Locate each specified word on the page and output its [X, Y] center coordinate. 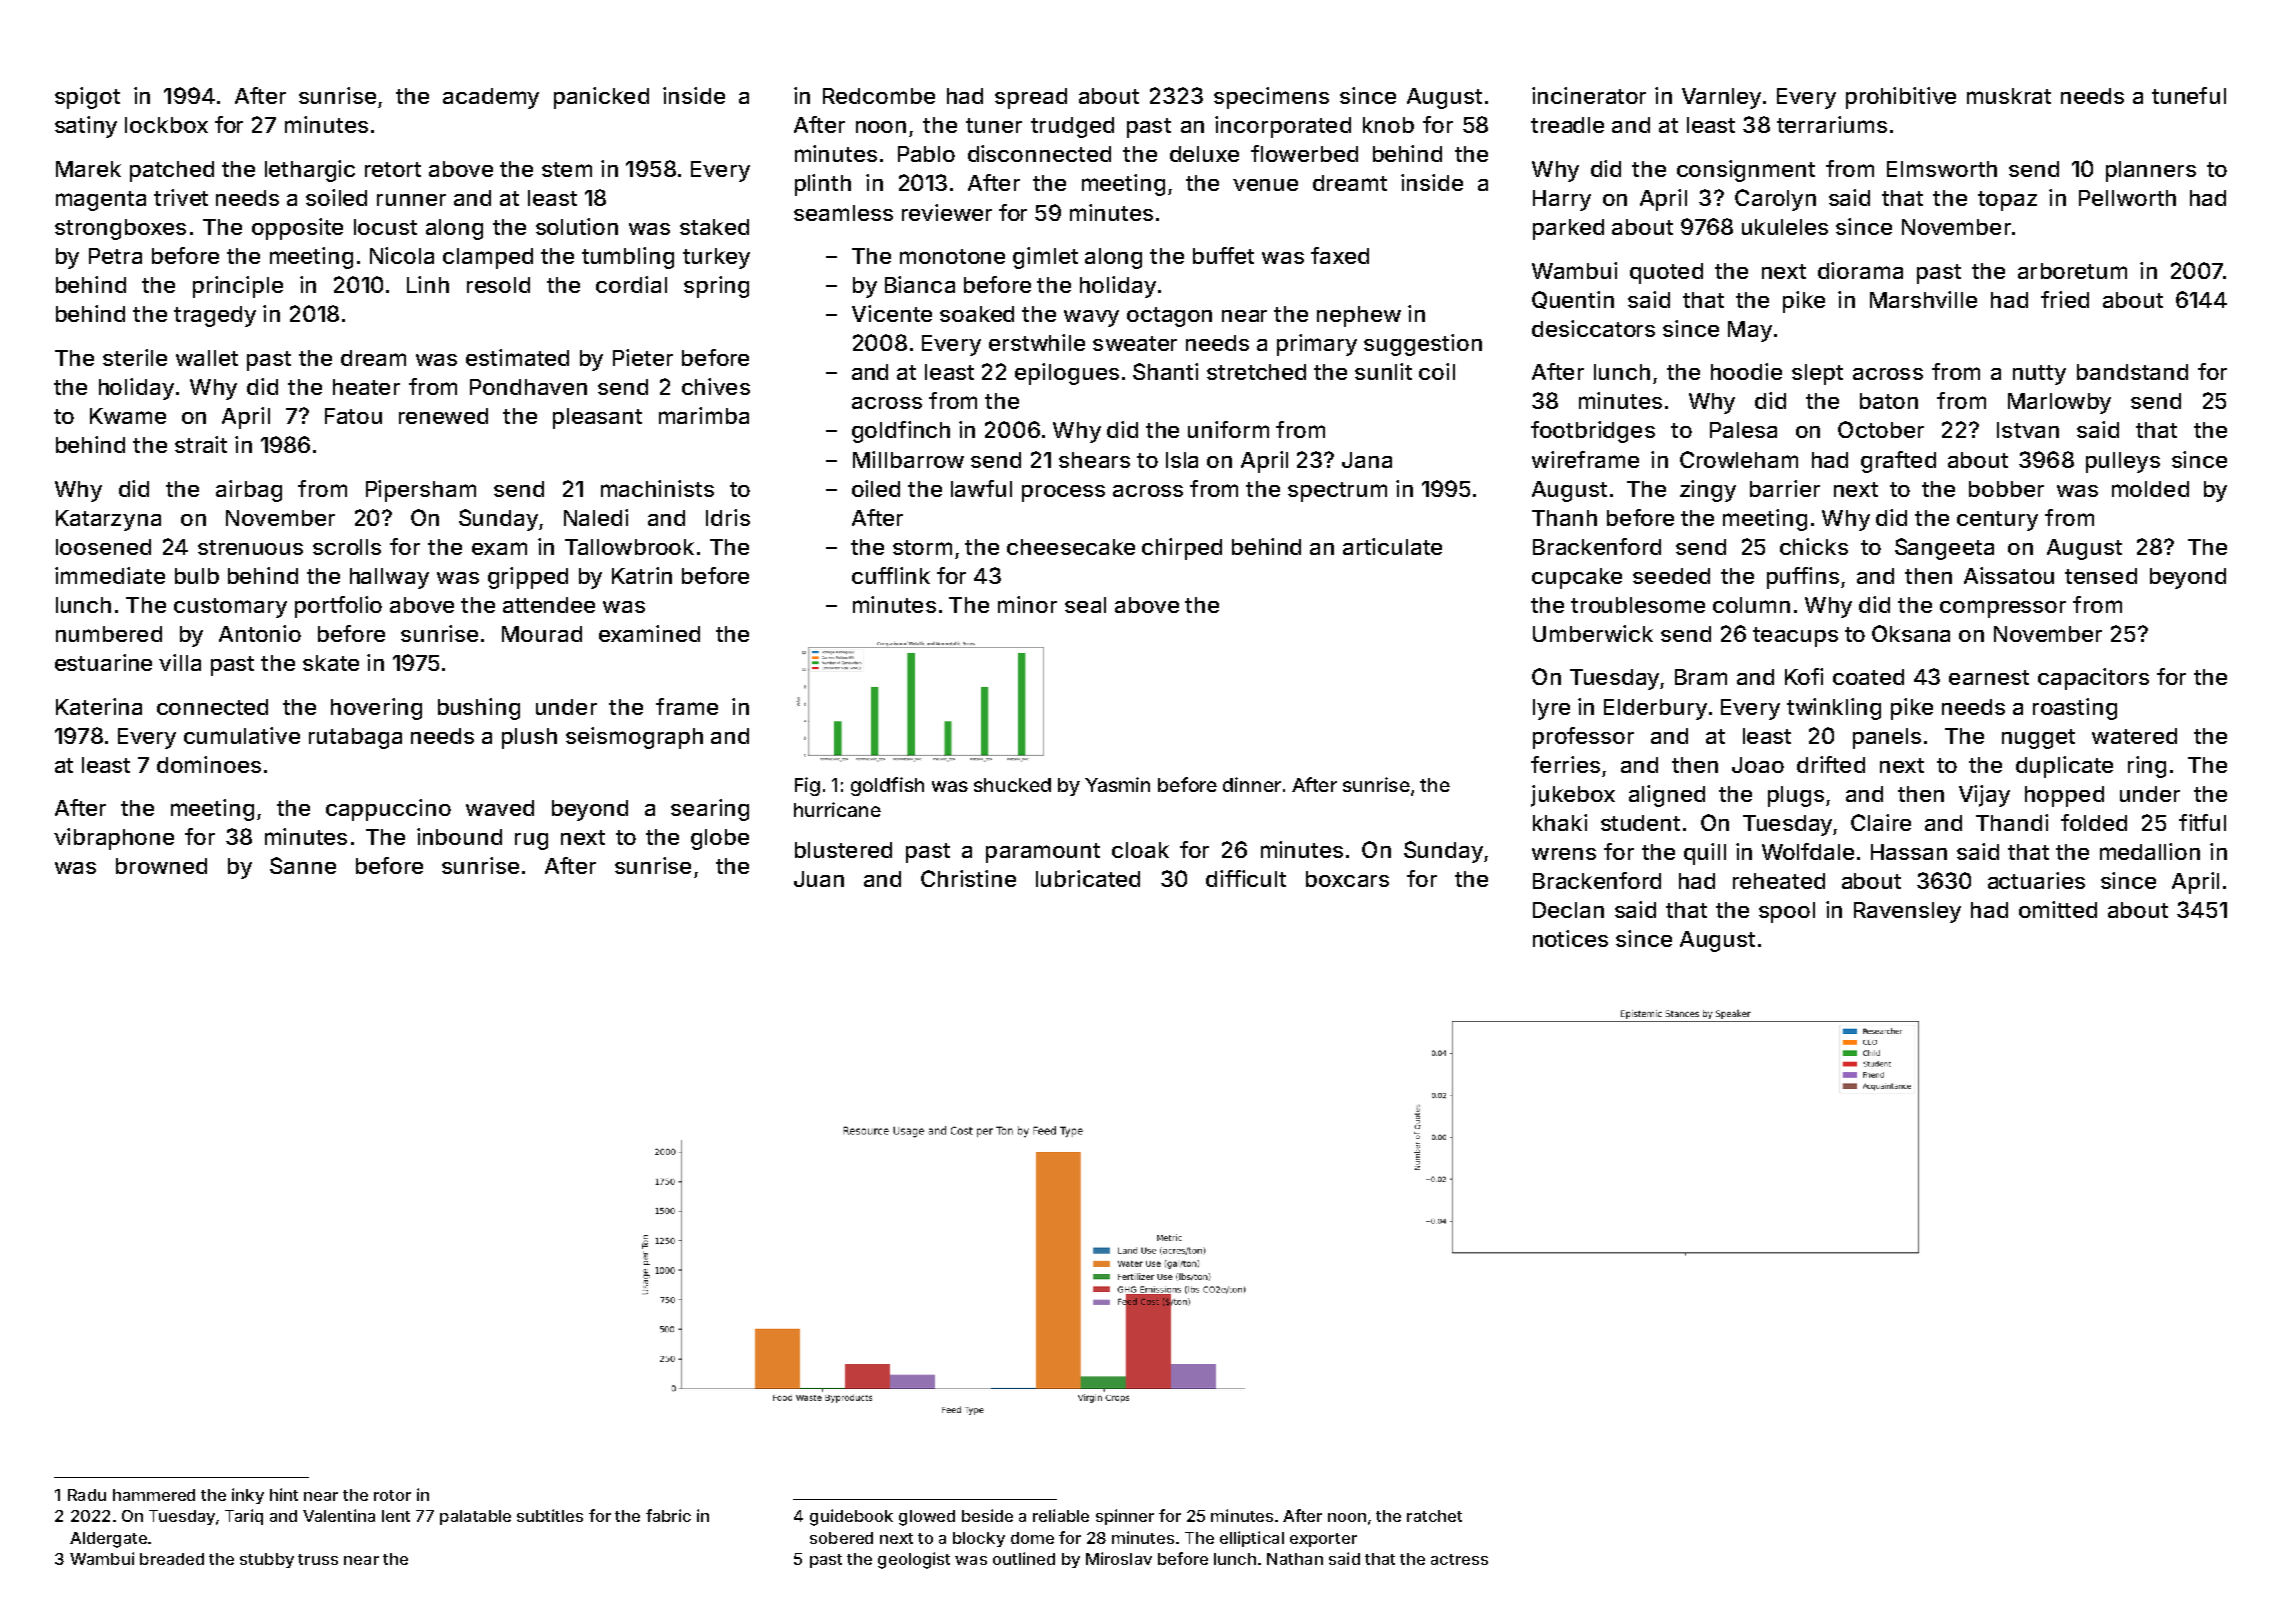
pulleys [2123, 462]
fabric [668, 1515]
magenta [101, 201]
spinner [1125, 1517]
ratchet [1434, 1516]
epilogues [1067, 374]
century [1997, 521]
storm [922, 547]
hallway [389, 578]
